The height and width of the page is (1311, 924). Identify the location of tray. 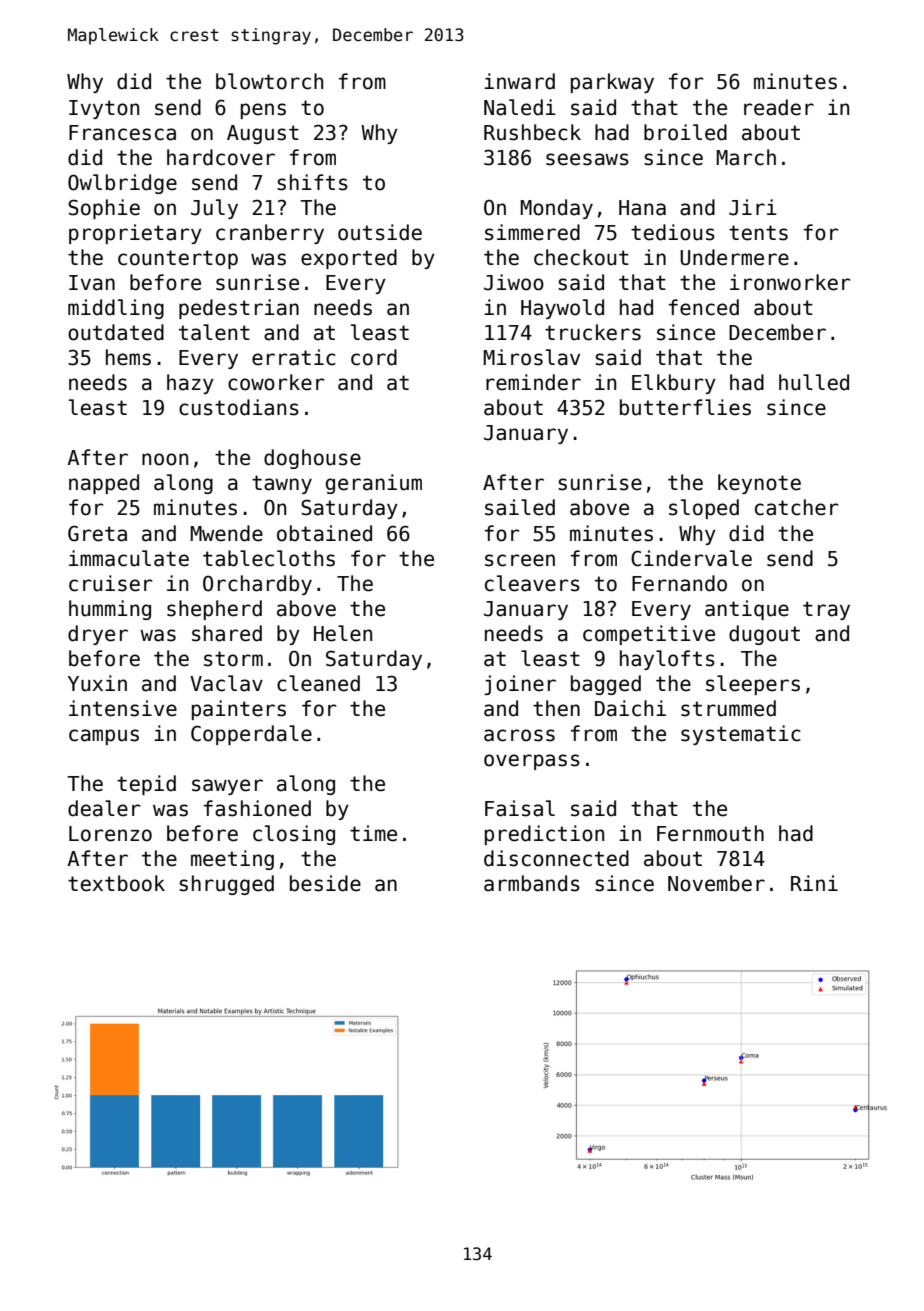
(826, 610).
